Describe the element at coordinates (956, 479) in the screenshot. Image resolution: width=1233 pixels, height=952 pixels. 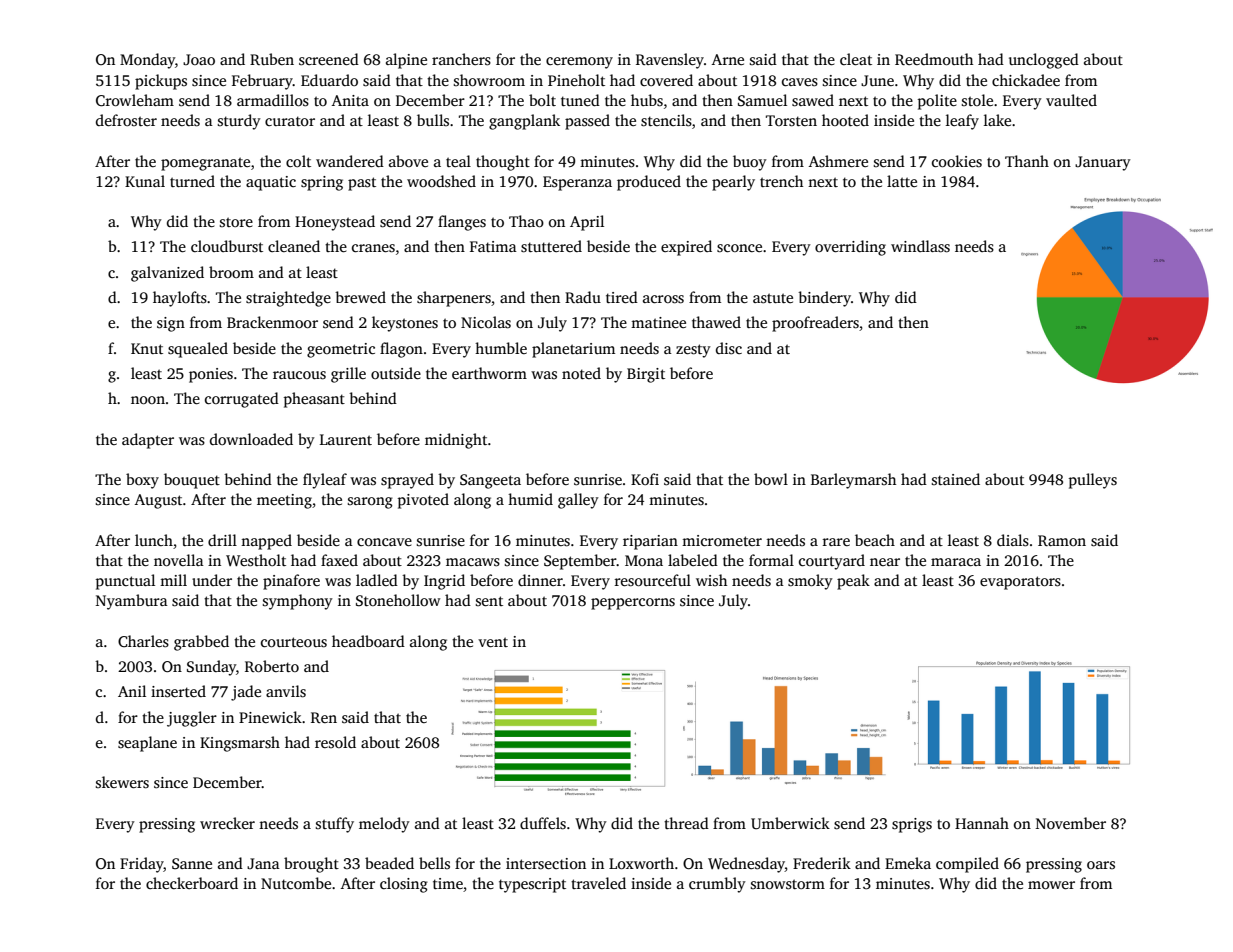
I see `stained` at that location.
